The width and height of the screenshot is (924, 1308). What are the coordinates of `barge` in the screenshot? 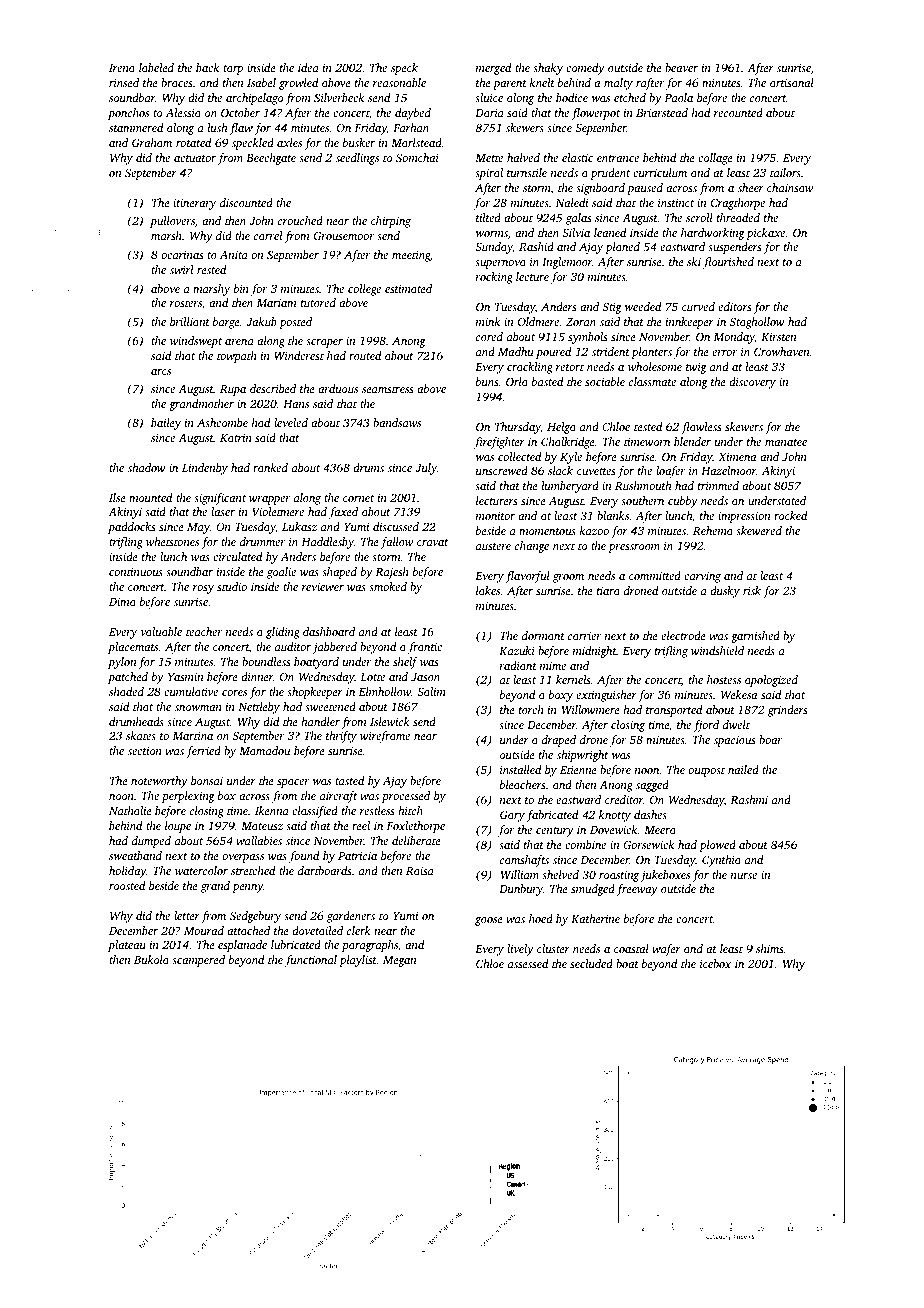 It's located at (226, 323).
